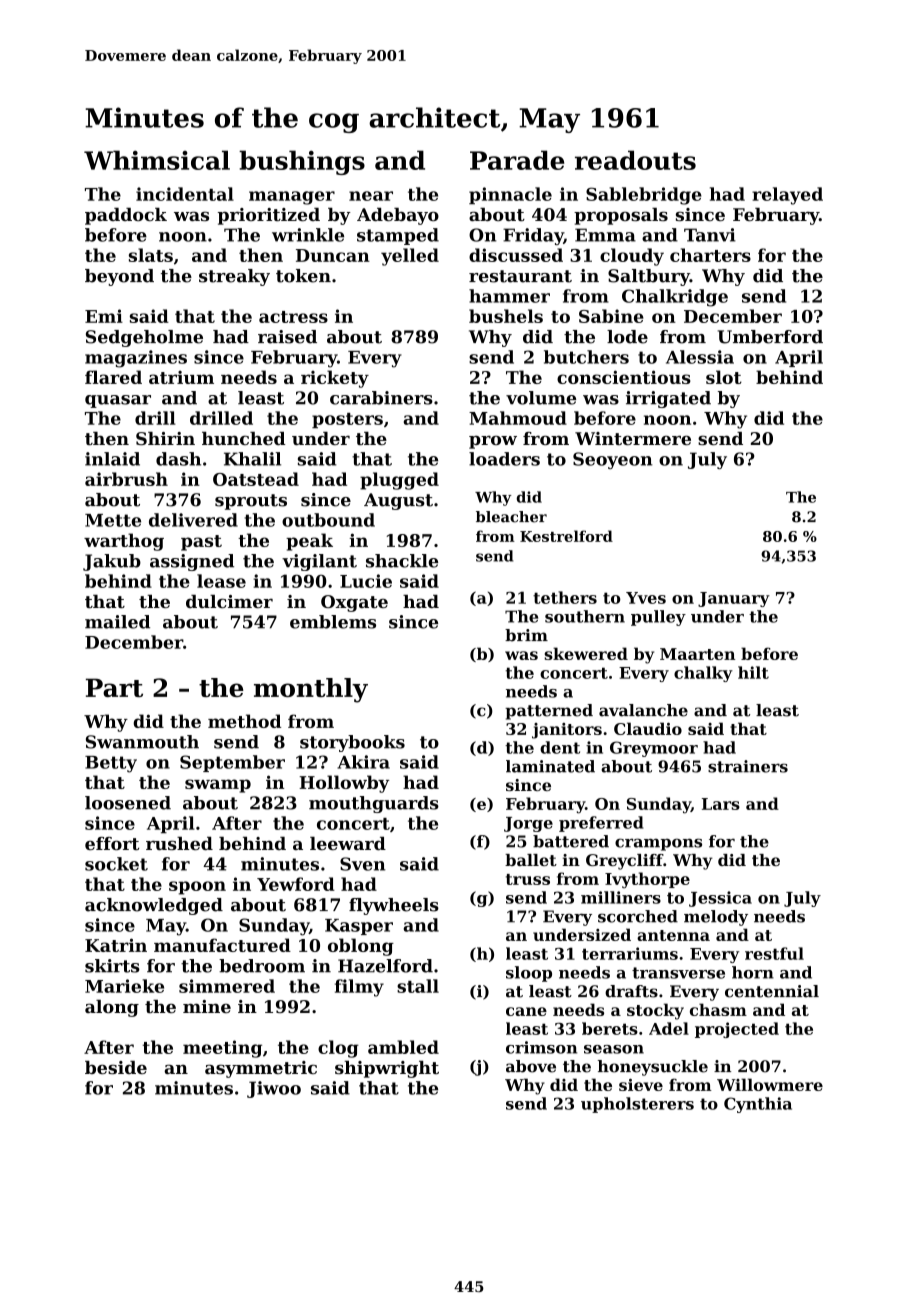 This document has width=908, height=1316. I want to click on effort, so click(112, 843).
